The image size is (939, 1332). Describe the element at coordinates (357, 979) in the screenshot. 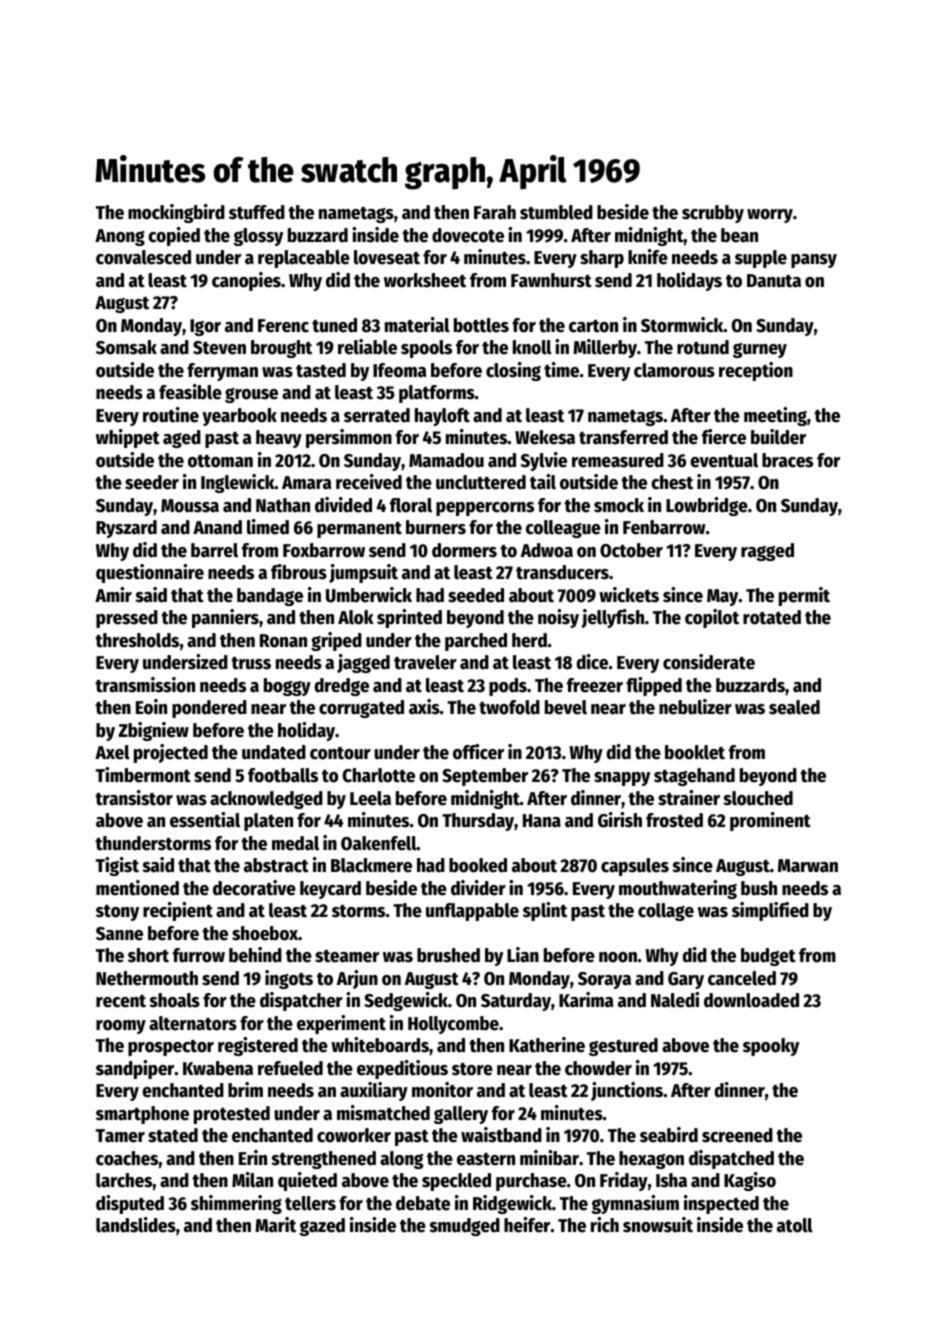

I see `Arjun` at that location.
